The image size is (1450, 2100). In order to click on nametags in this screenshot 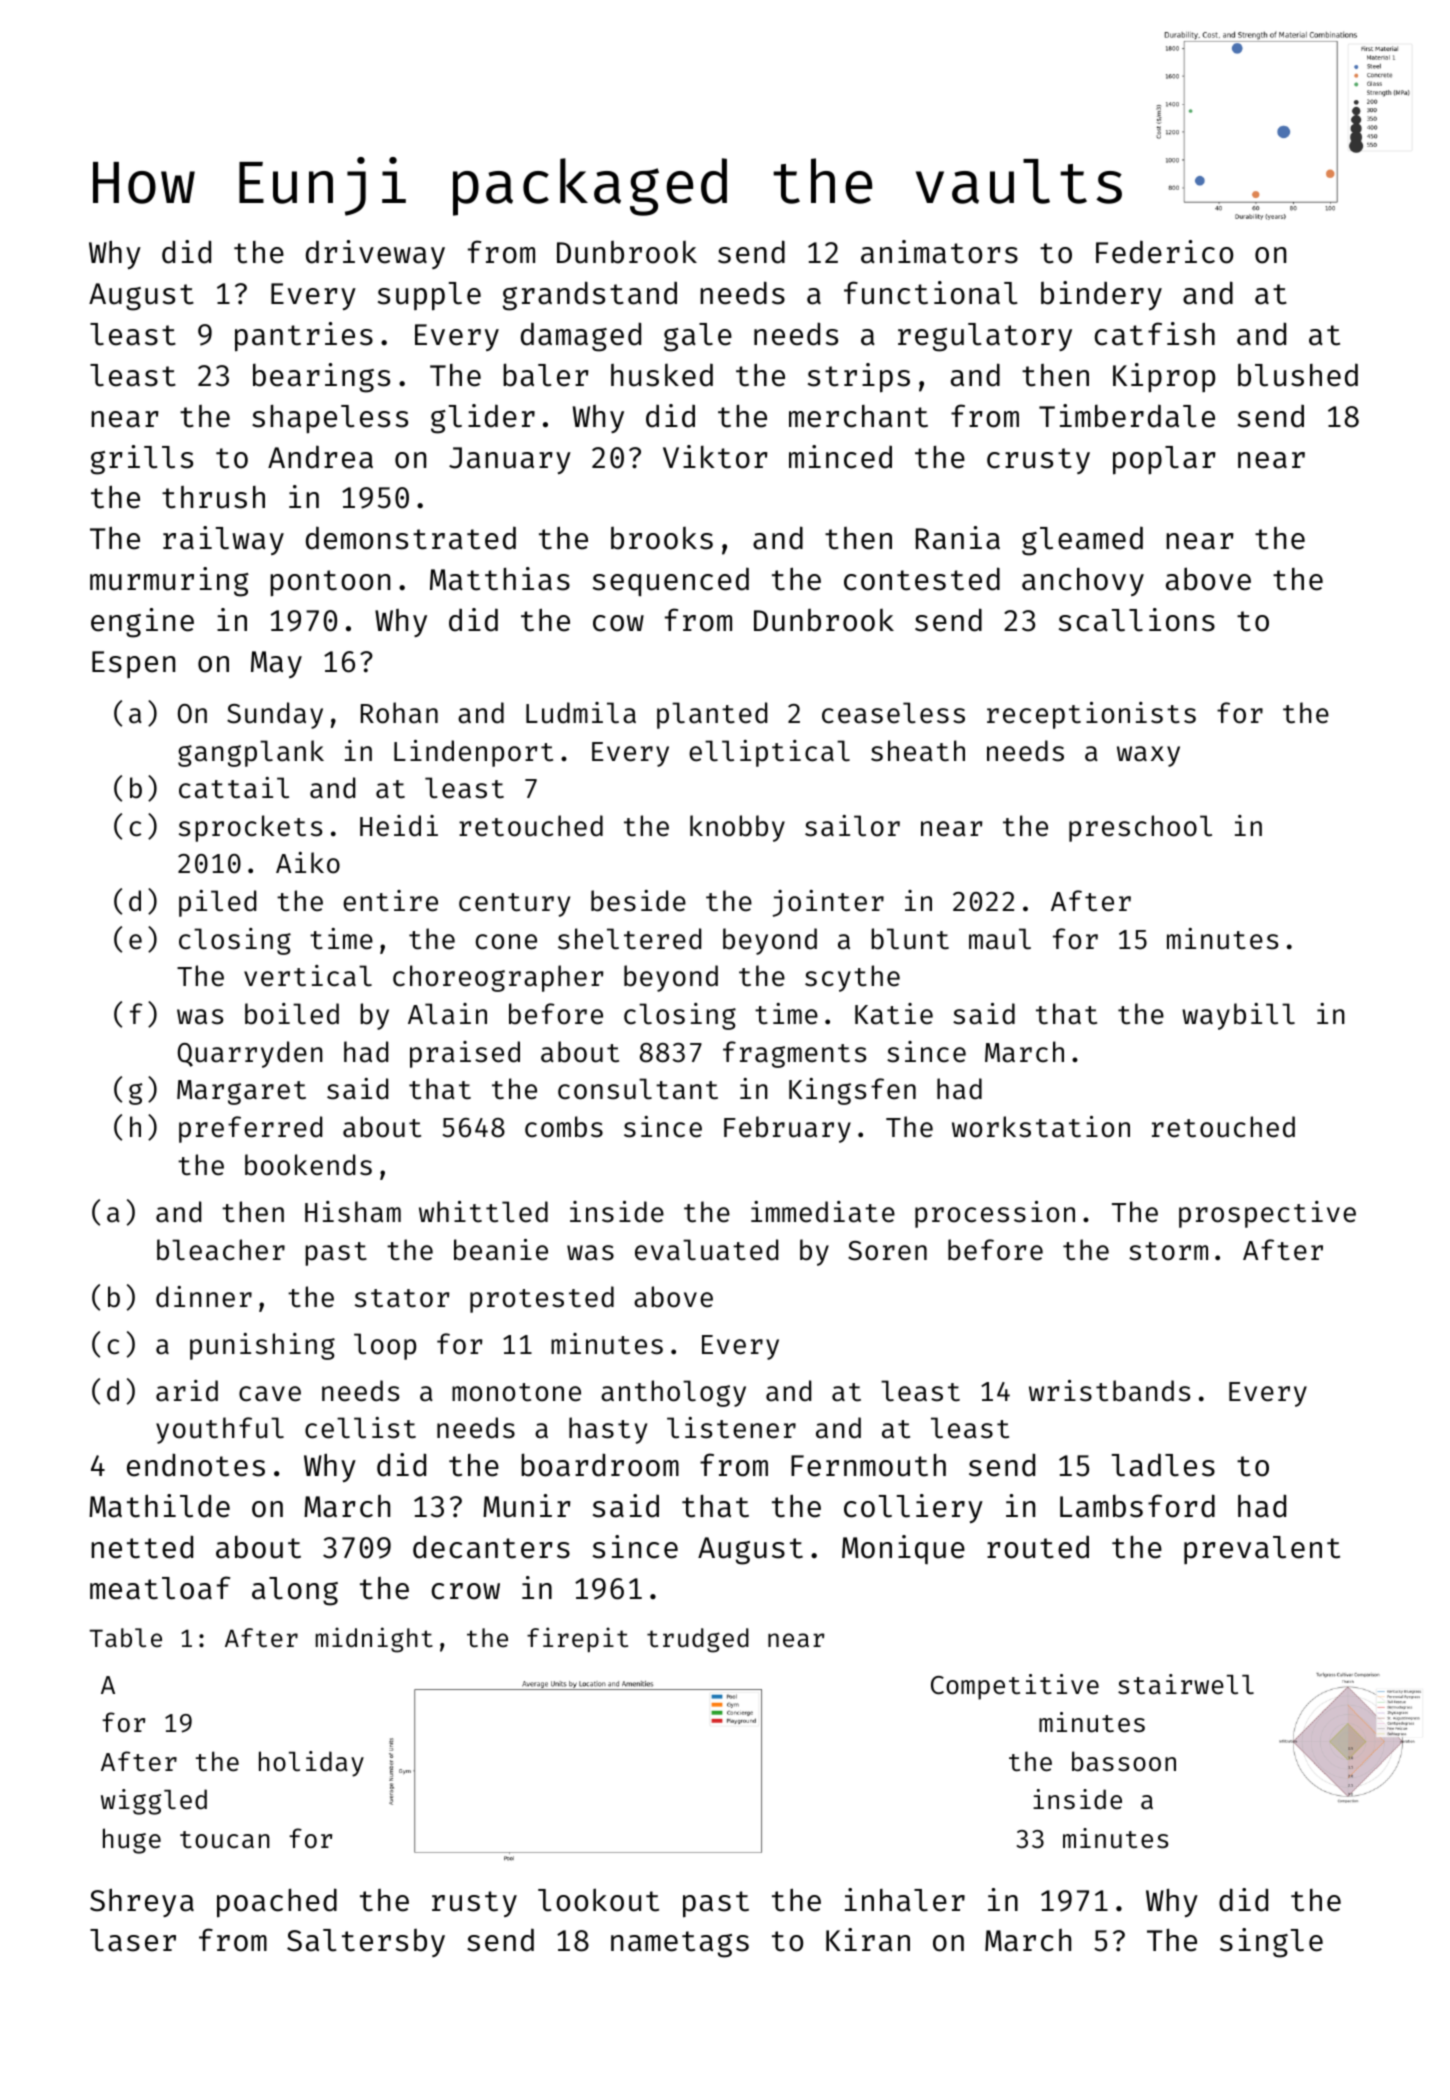, I will do `click(680, 1944)`.
